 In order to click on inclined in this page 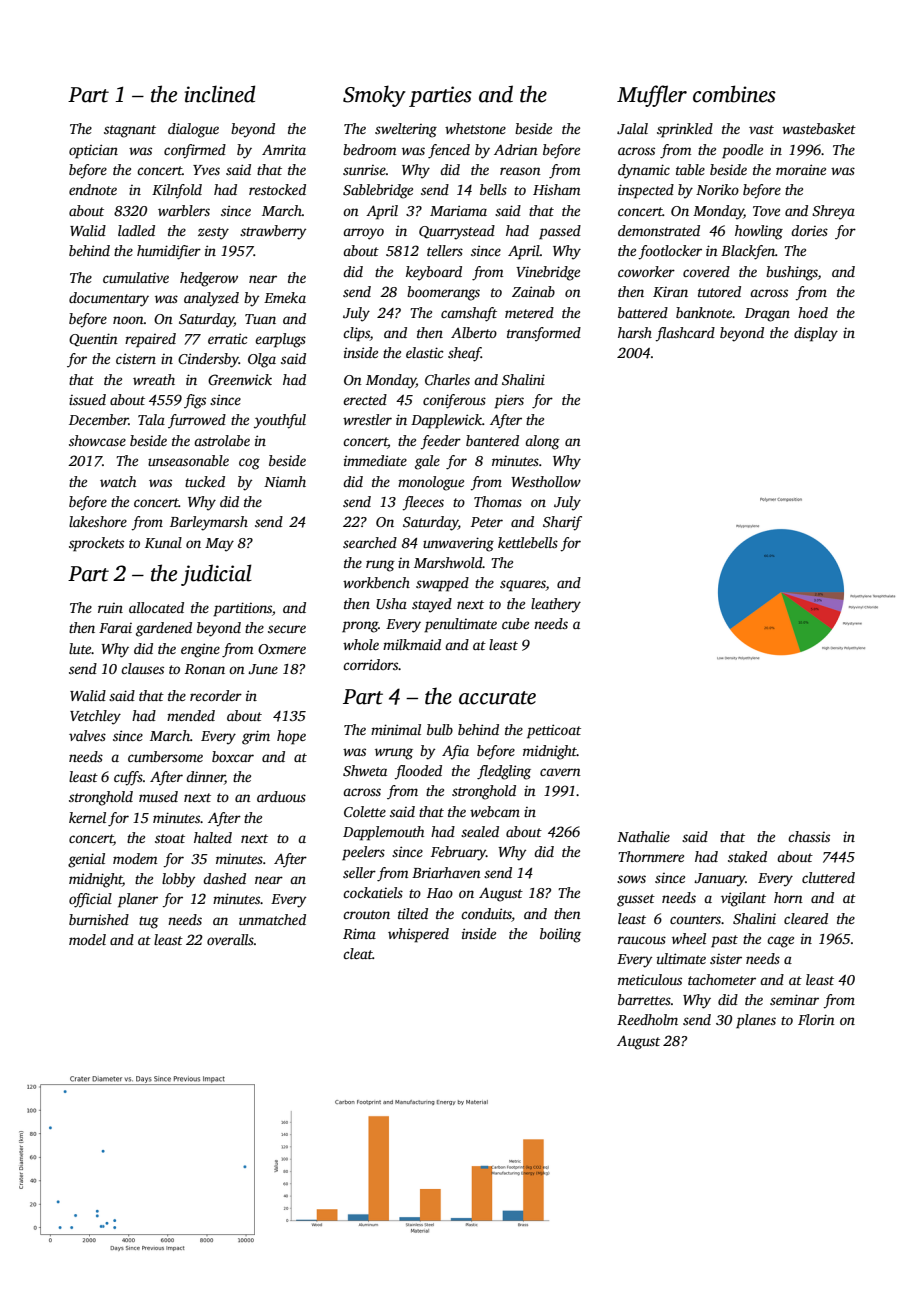, I will do `click(220, 94)`.
